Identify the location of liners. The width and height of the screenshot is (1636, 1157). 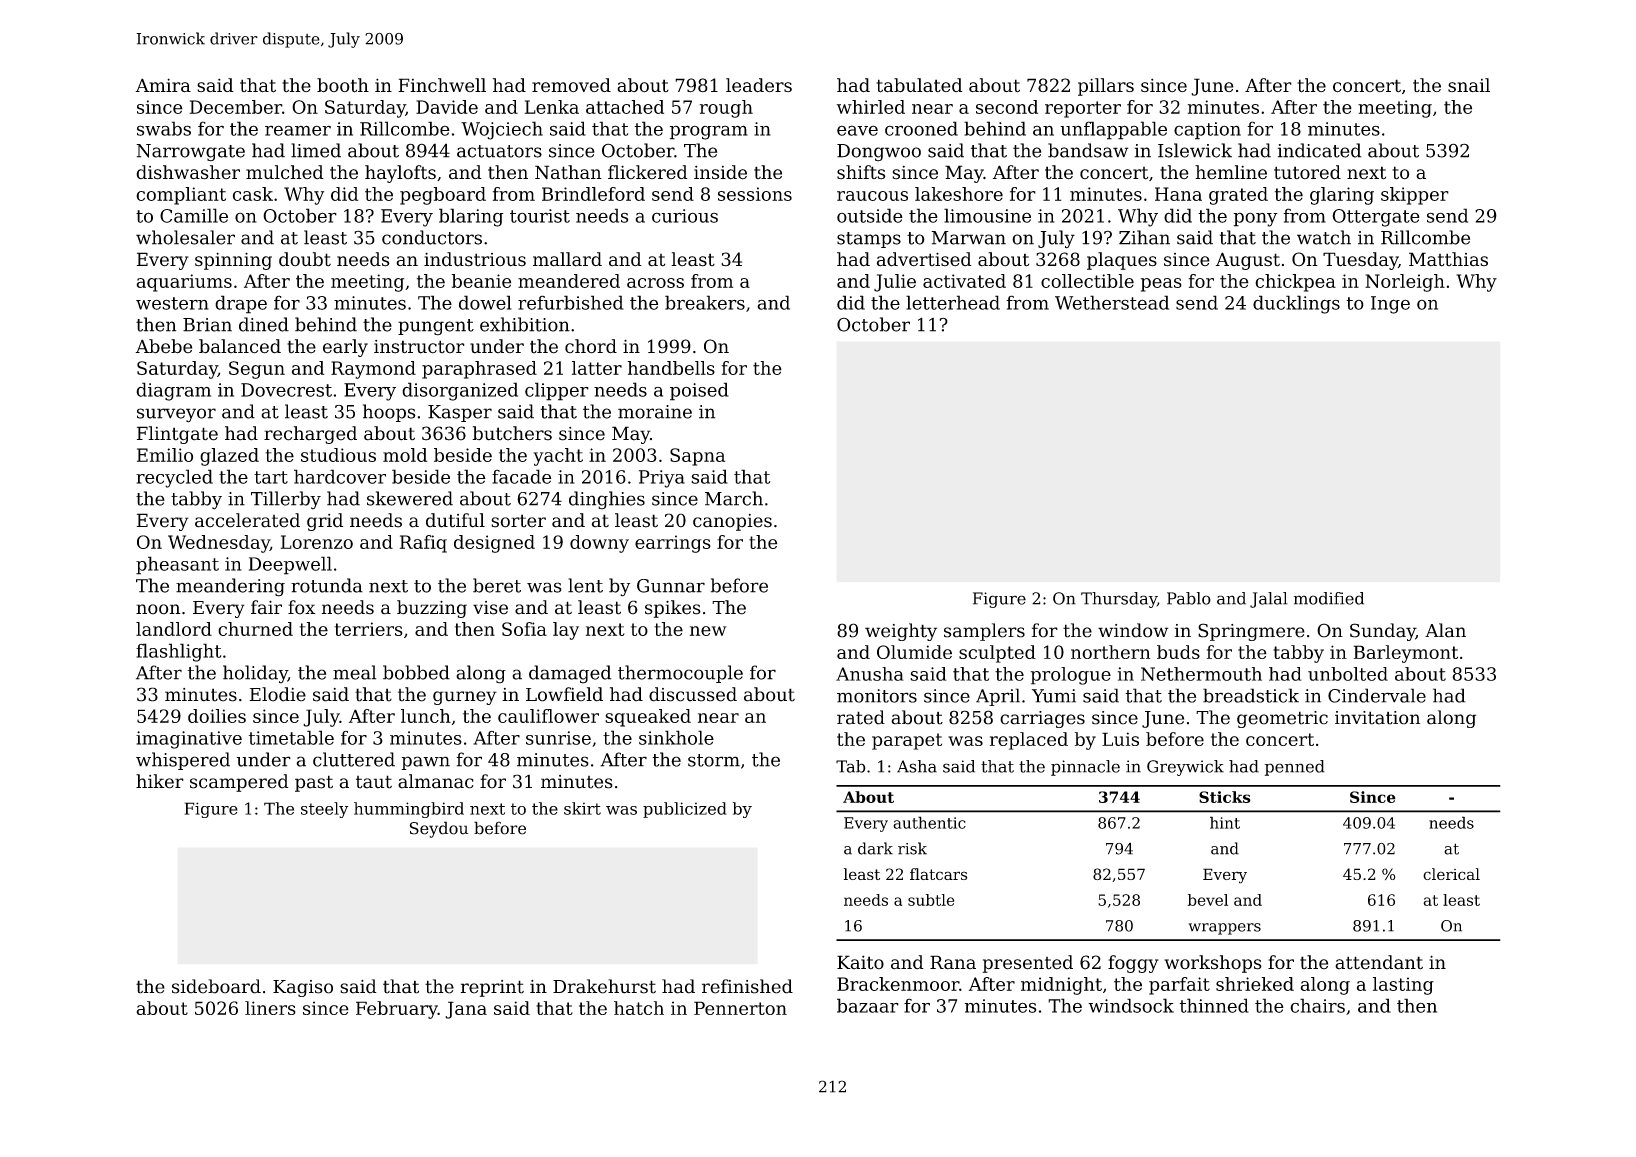
(270, 1008).
